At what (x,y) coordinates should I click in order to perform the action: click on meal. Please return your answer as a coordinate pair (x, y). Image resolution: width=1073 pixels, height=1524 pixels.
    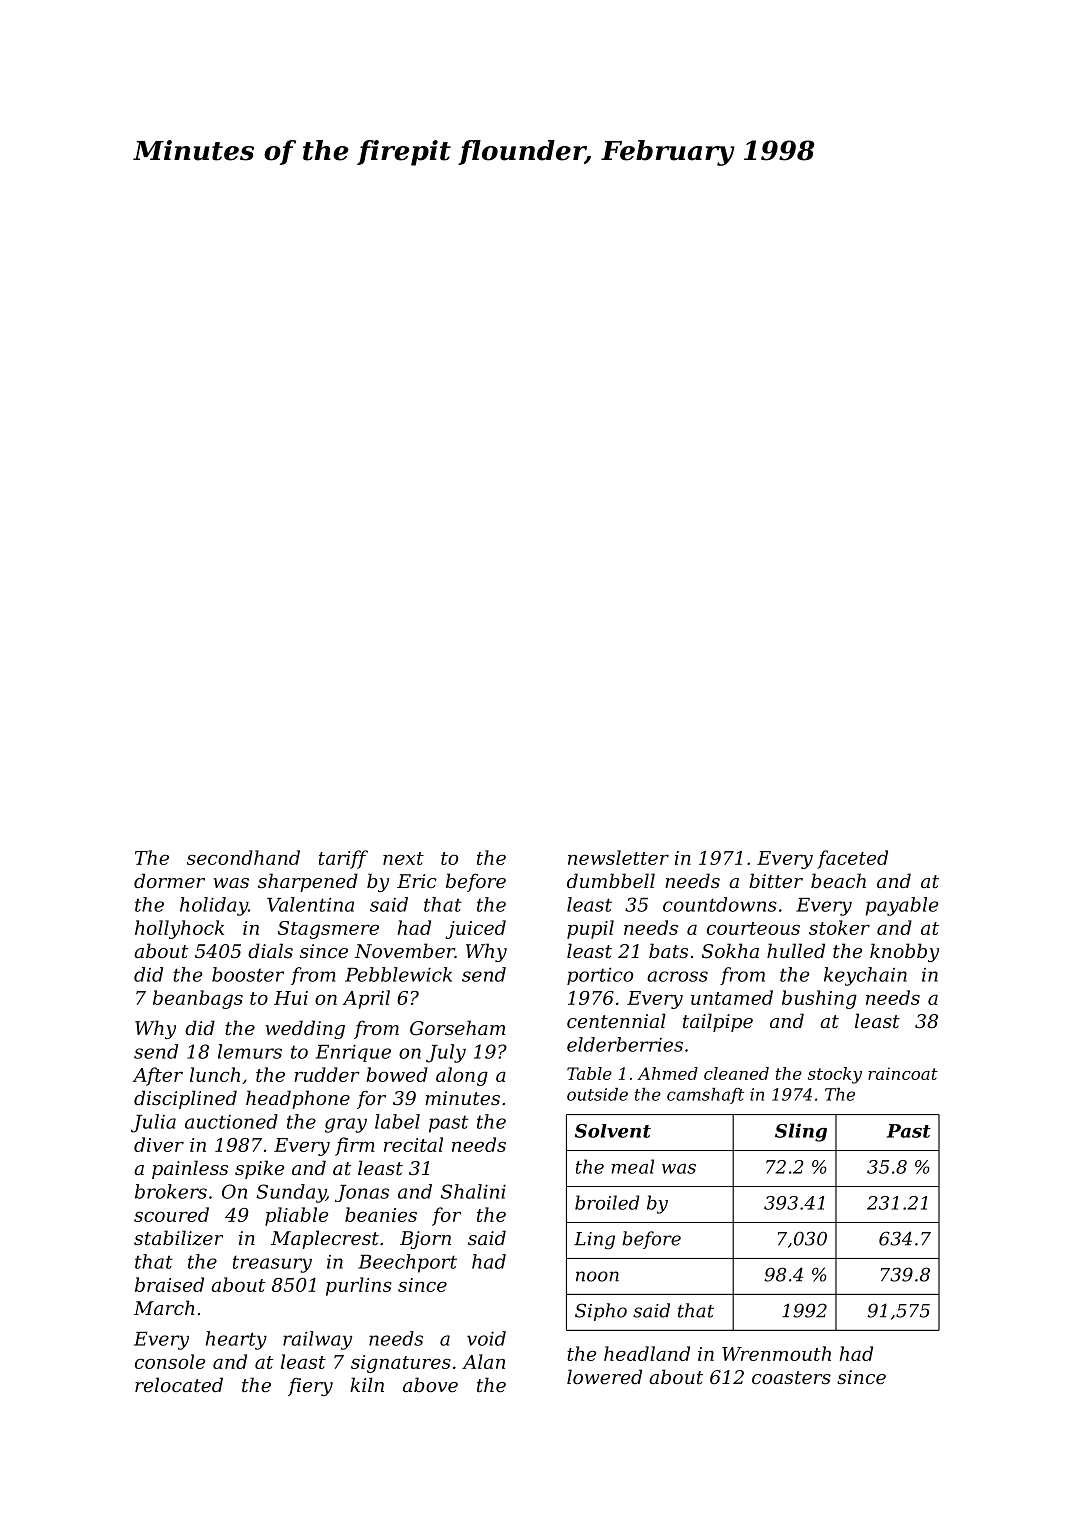
    Looking at the image, I should click on (632, 1166).
